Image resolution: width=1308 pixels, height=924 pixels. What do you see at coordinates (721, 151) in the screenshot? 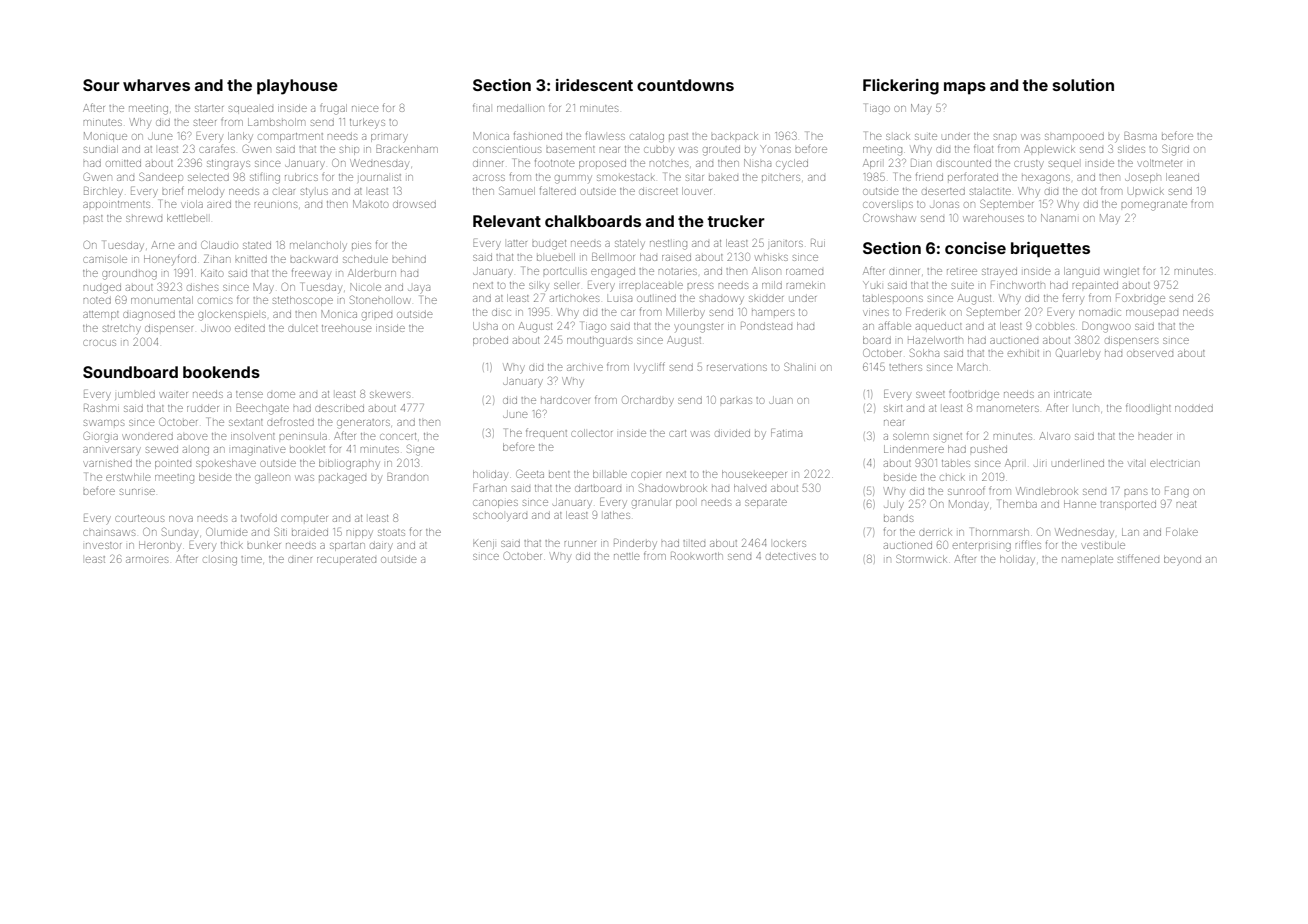
I see `grouted` at bounding box center [721, 151].
